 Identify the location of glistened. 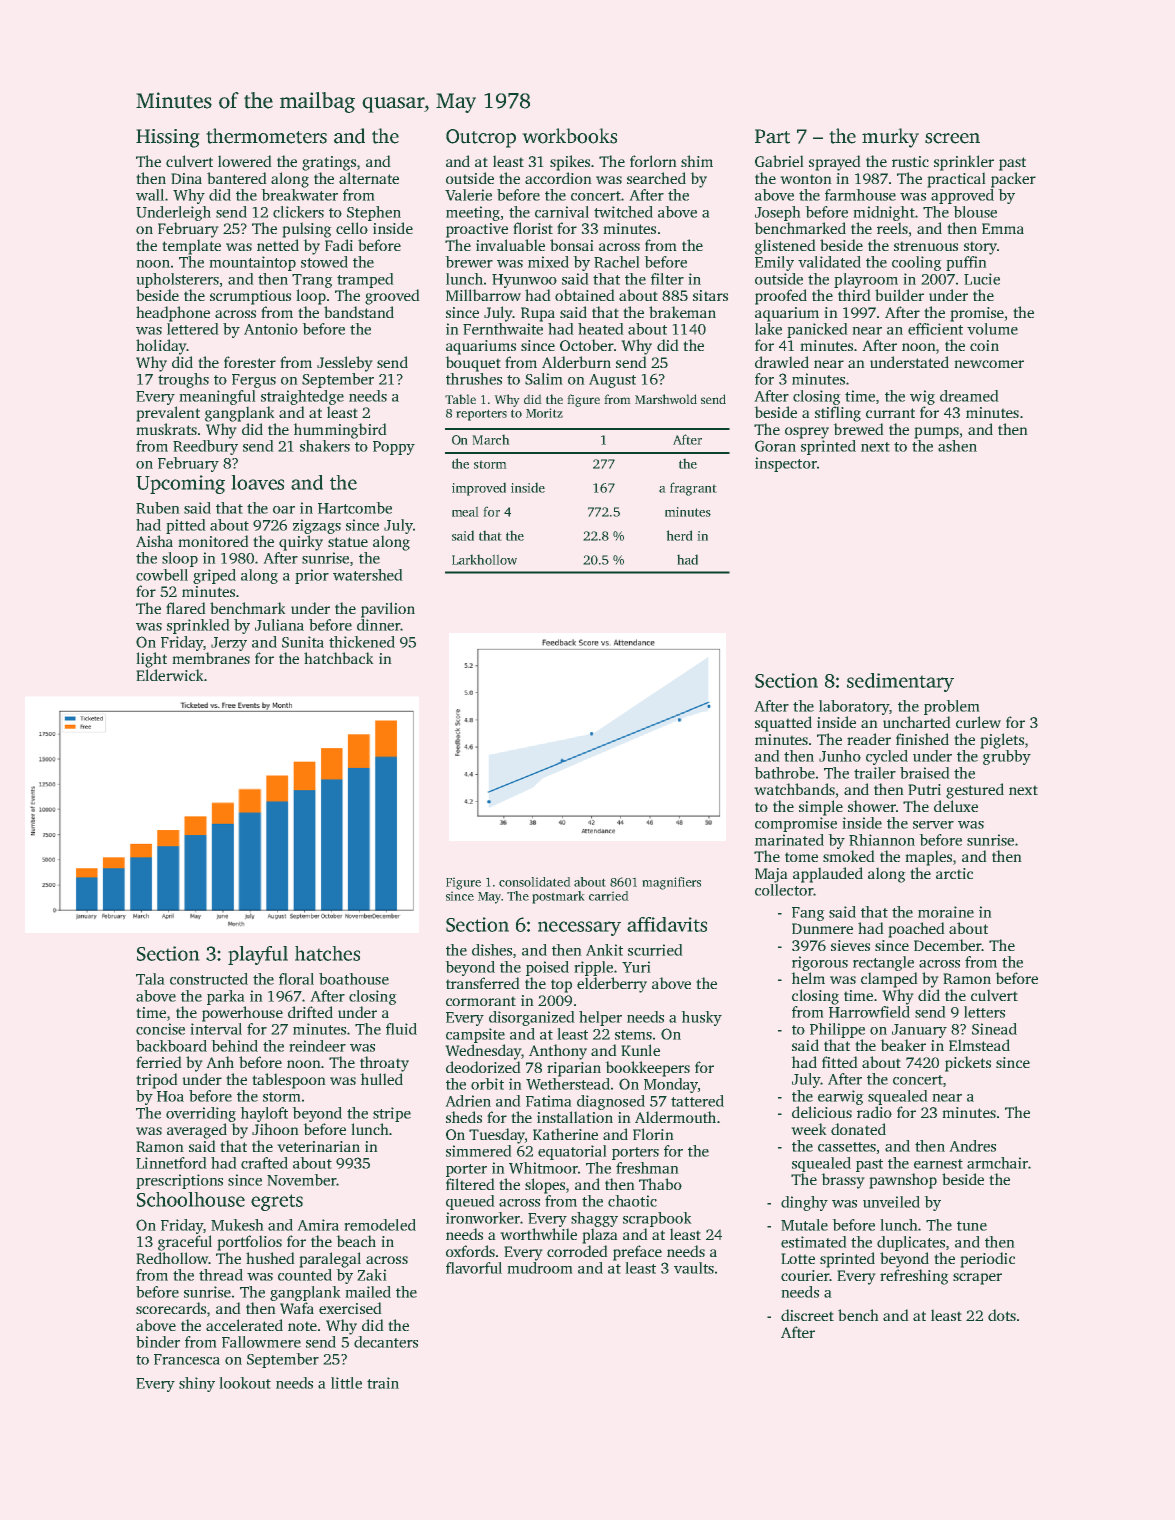
(785, 247).
